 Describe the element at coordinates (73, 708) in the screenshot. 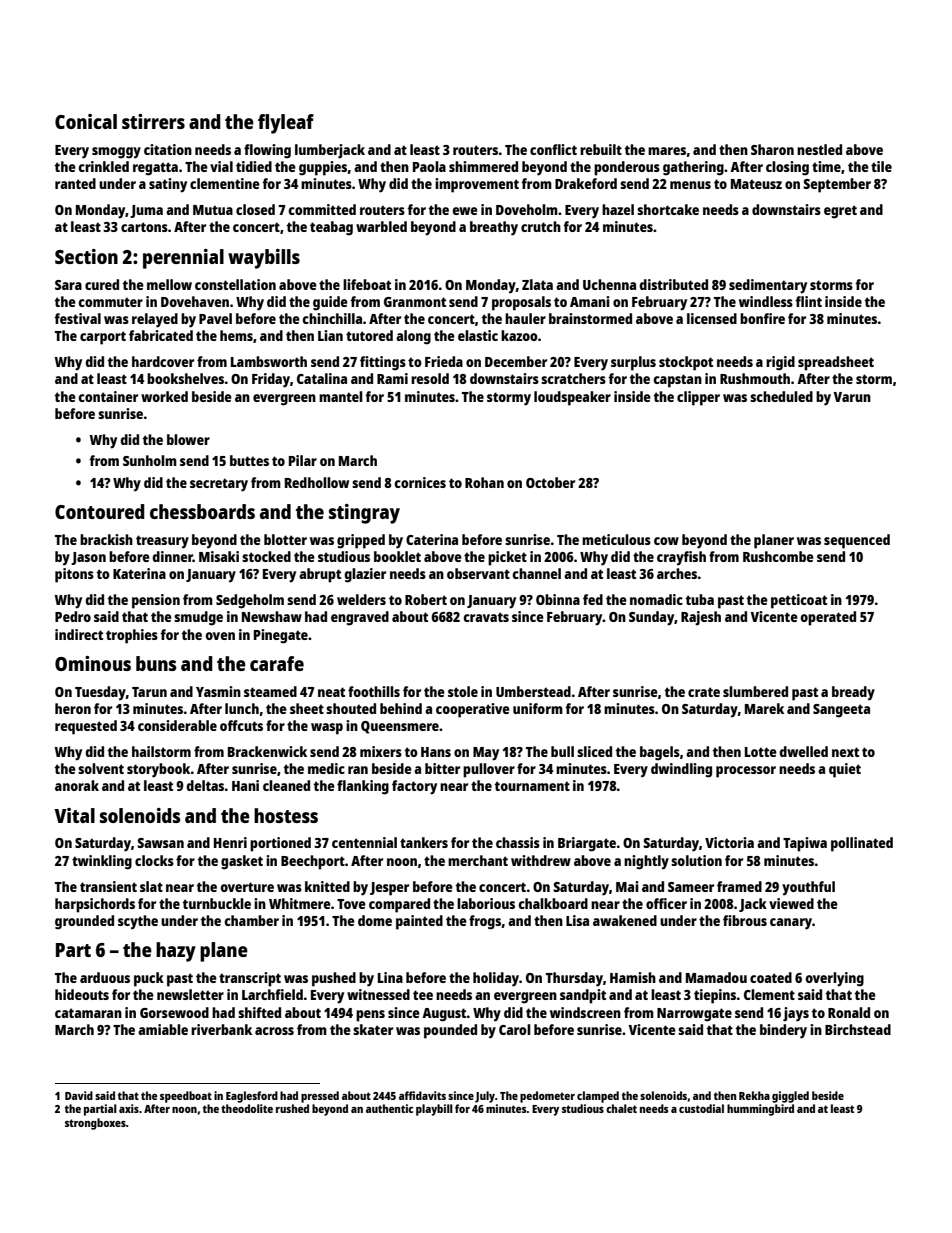

I see `heron` at that location.
